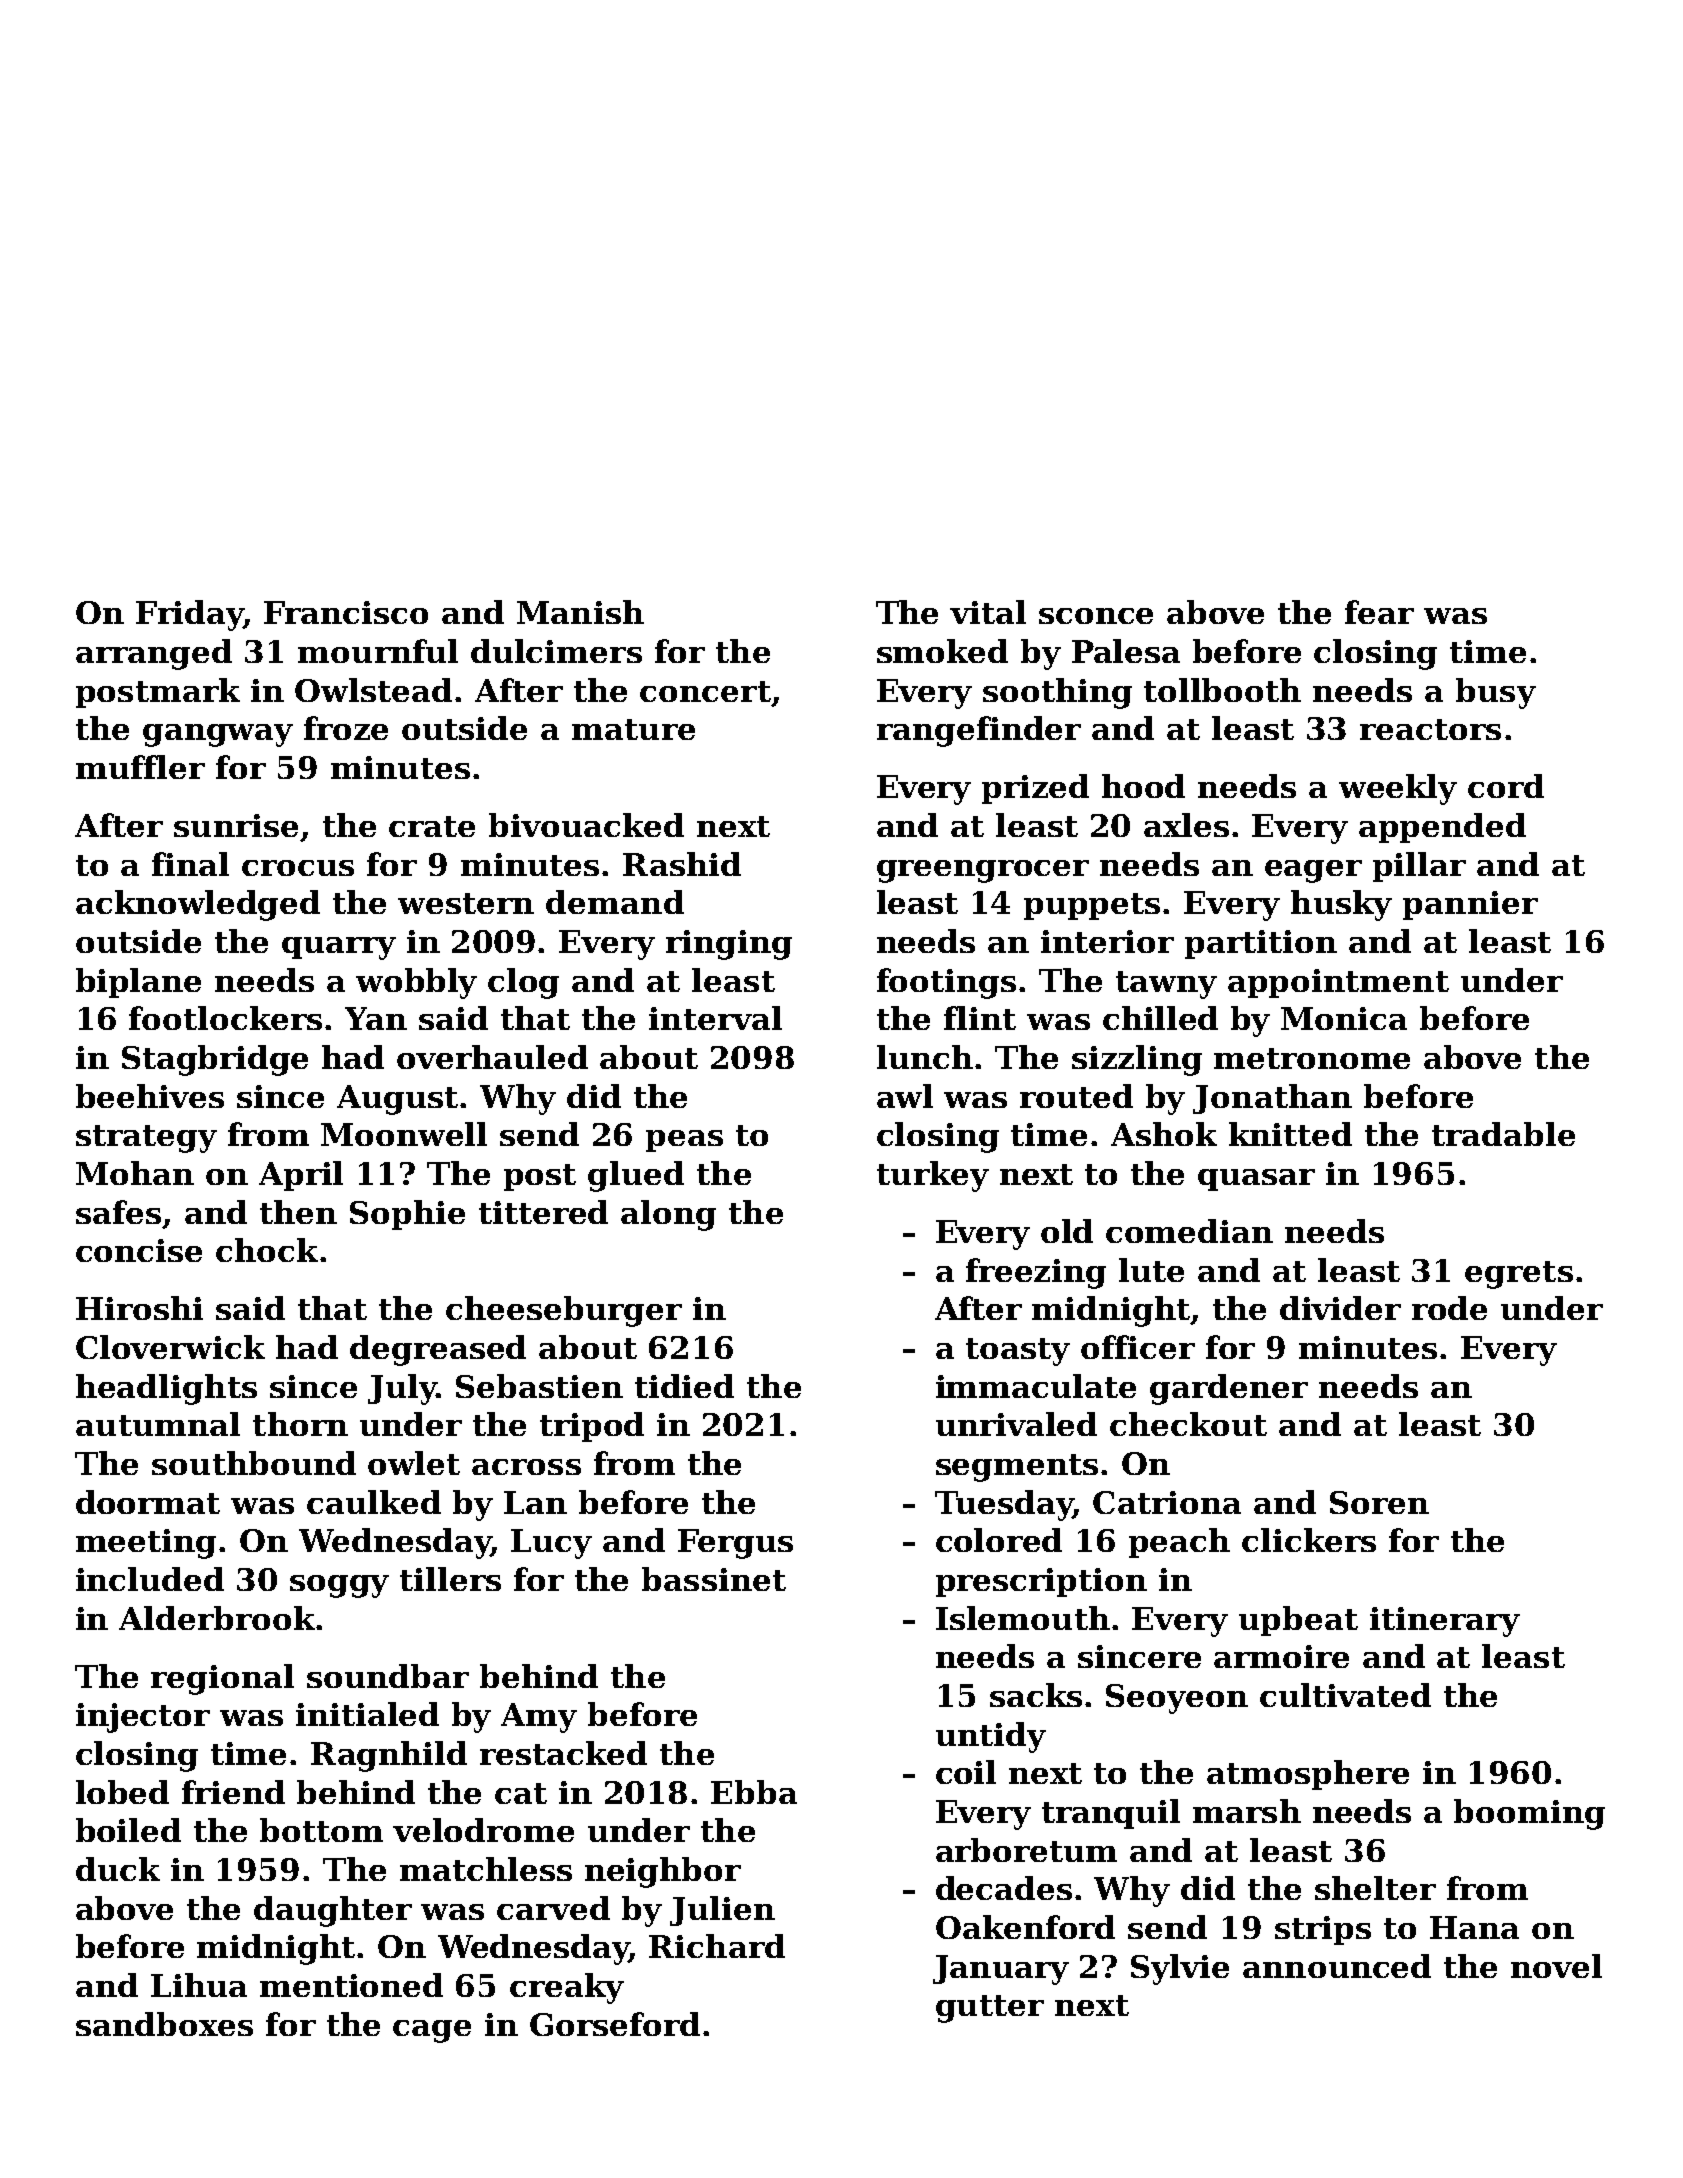 Image resolution: width=1683 pixels, height=2178 pixels. I want to click on Manish, so click(580, 612).
